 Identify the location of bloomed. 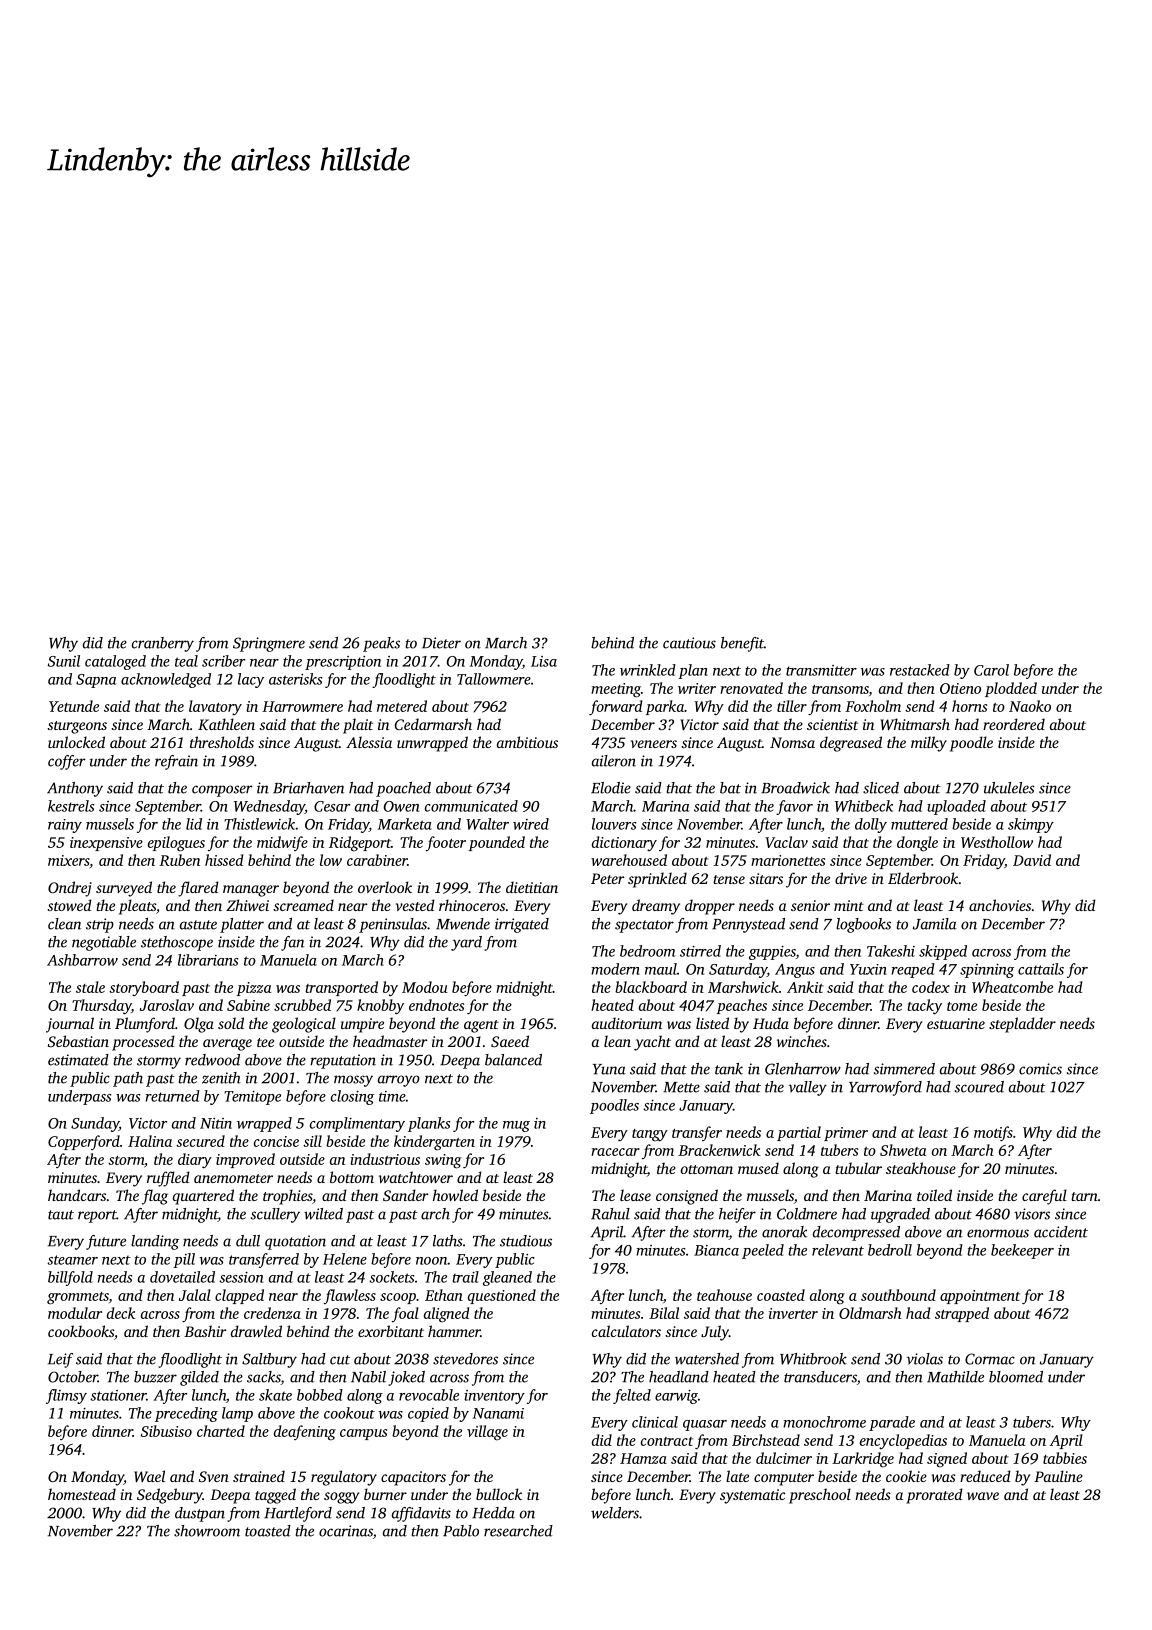
(1016, 1377).
